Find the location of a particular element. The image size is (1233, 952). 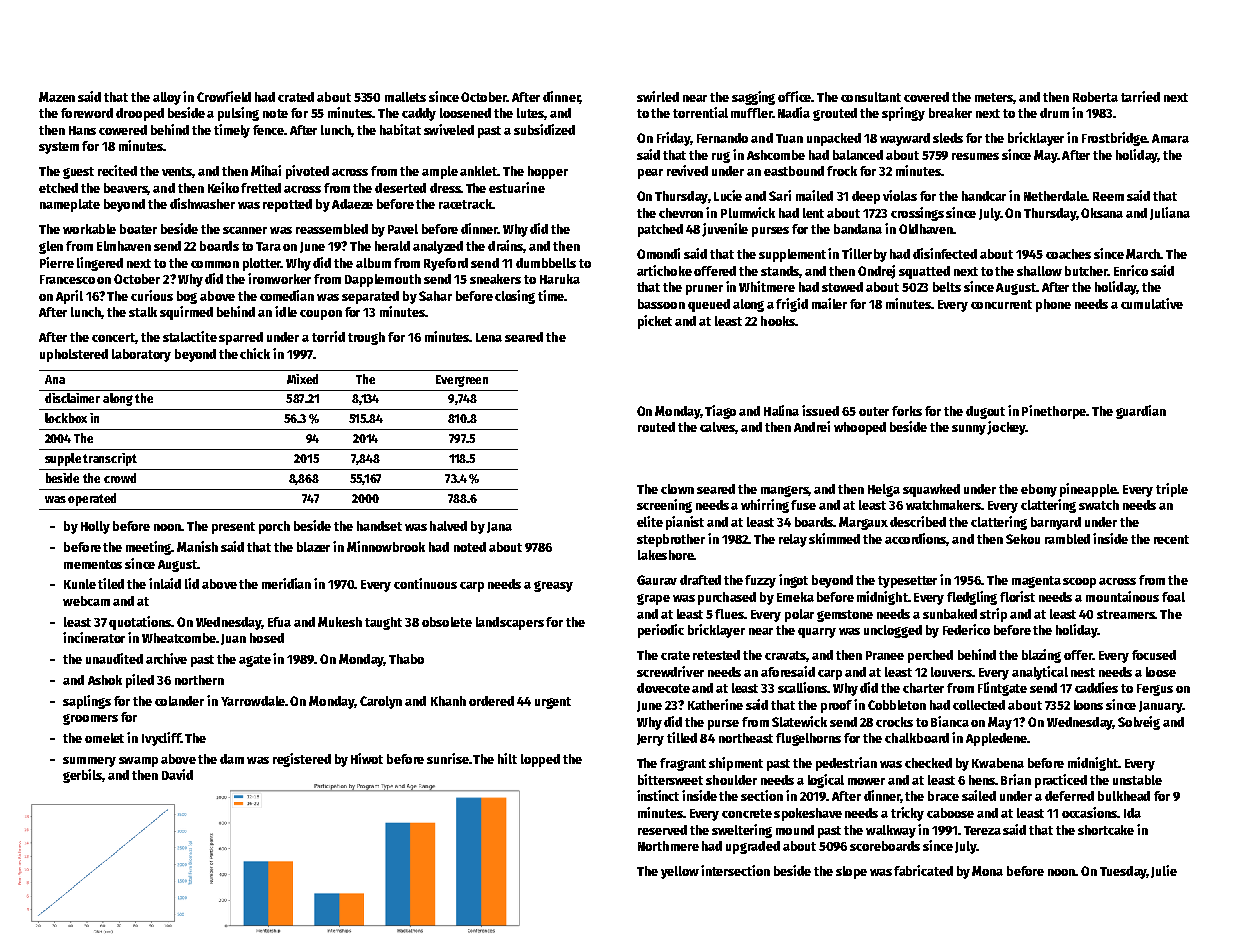

Frostbridge is located at coordinates (1114, 139).
